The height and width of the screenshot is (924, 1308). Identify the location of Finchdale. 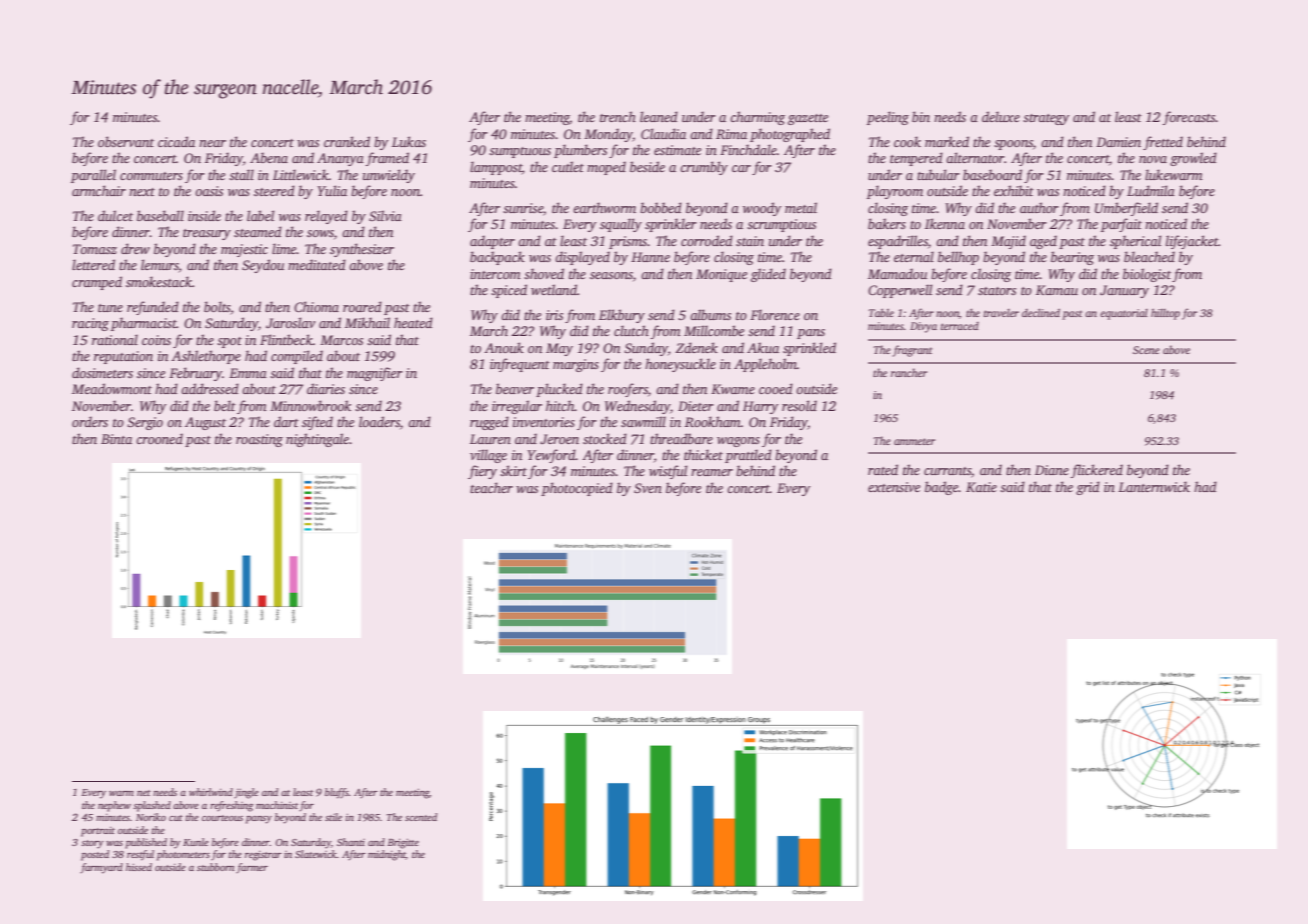
(748, 149).
